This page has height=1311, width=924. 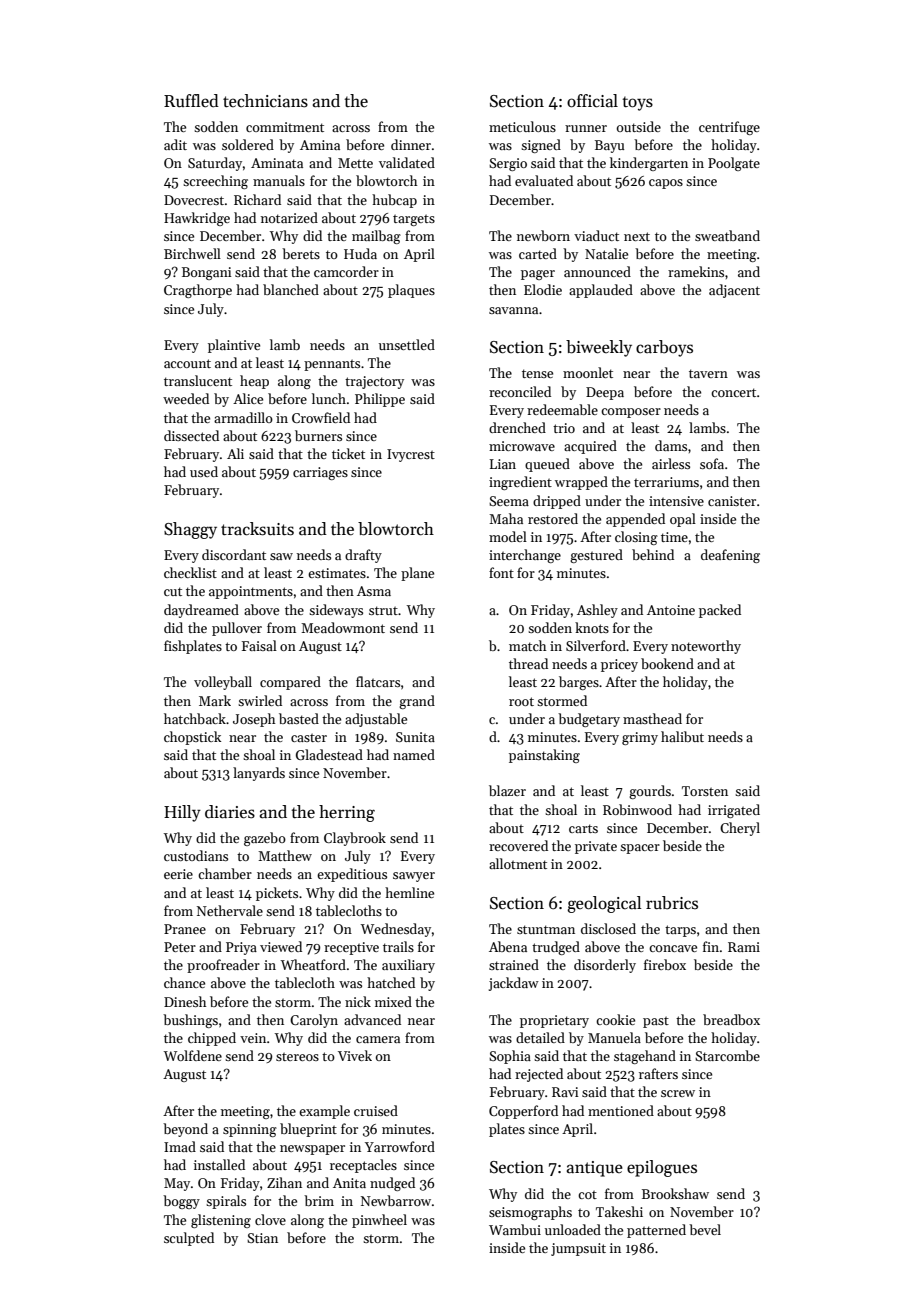 I want to click on Stian, so click(x=262, y=1238).
